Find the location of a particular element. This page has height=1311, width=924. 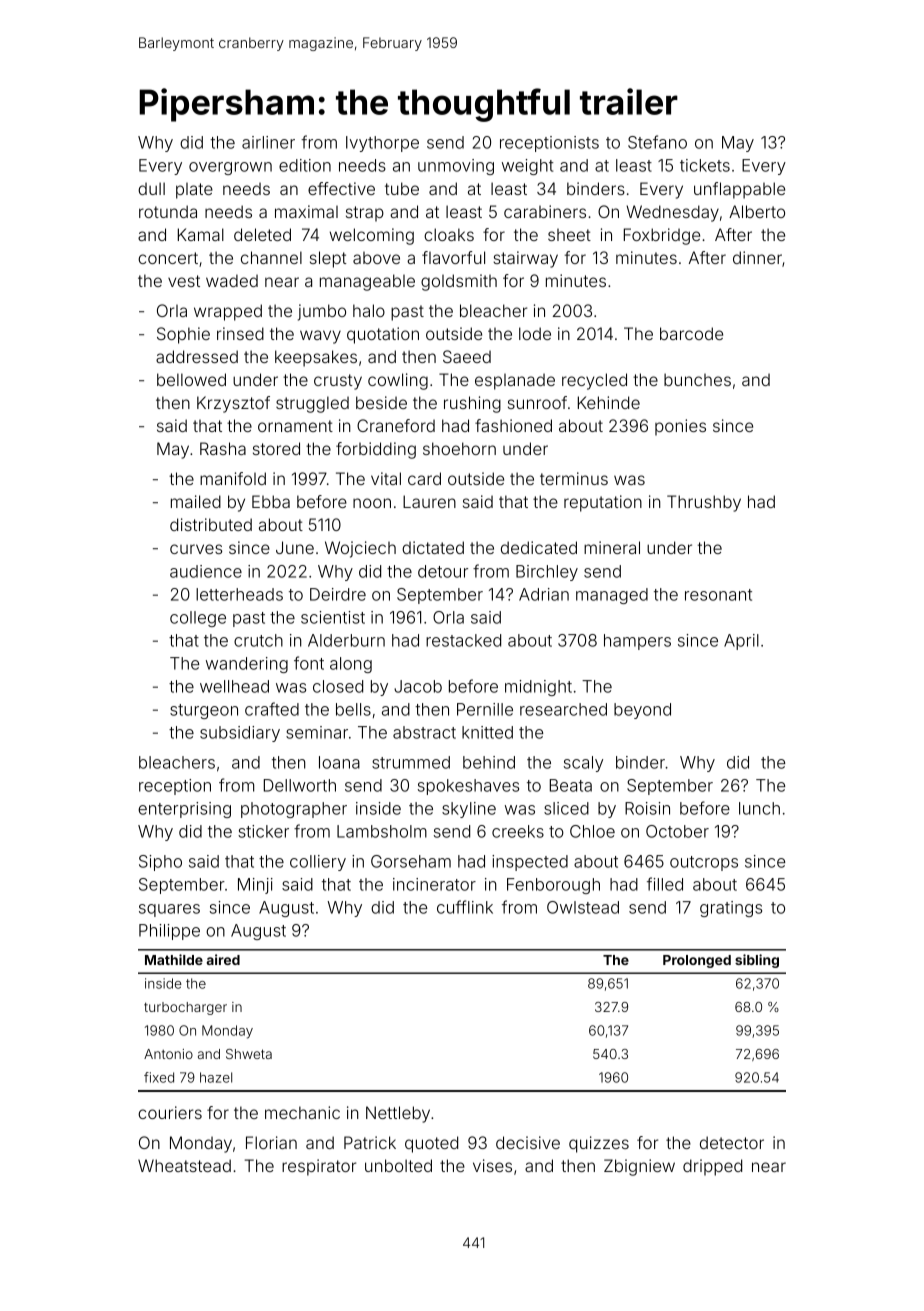

along is located at coordinates (351, 665).
